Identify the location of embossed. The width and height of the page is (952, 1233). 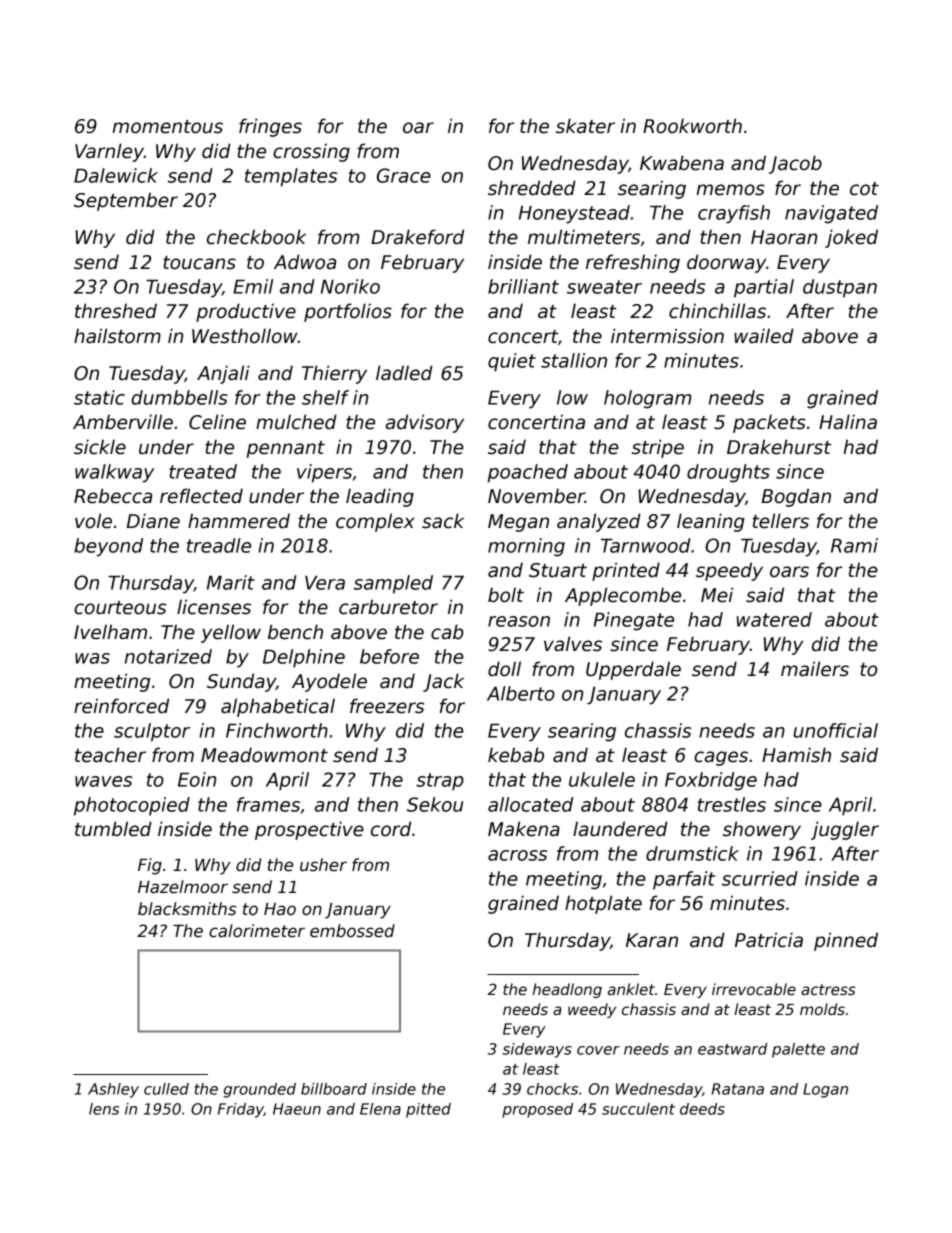
(352, 931).
